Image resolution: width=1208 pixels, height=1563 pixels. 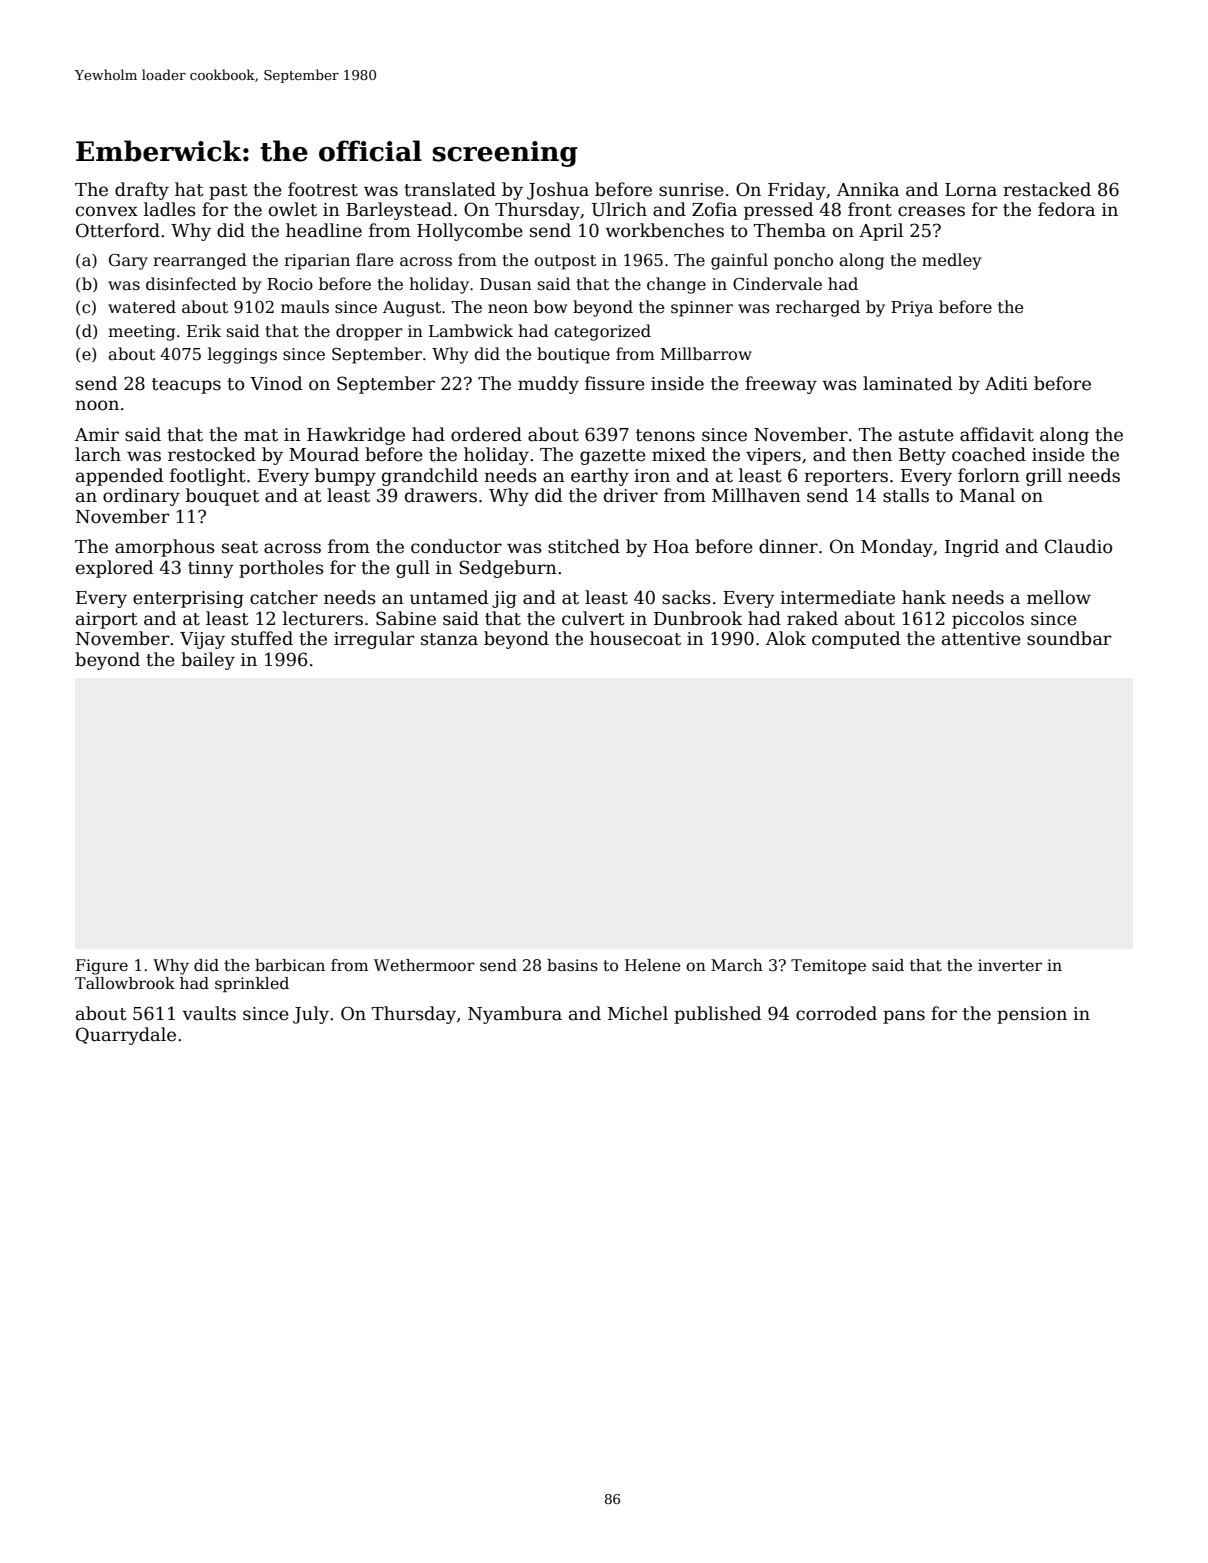 I want to click on Ulrich, so click(x=619, y=209).
